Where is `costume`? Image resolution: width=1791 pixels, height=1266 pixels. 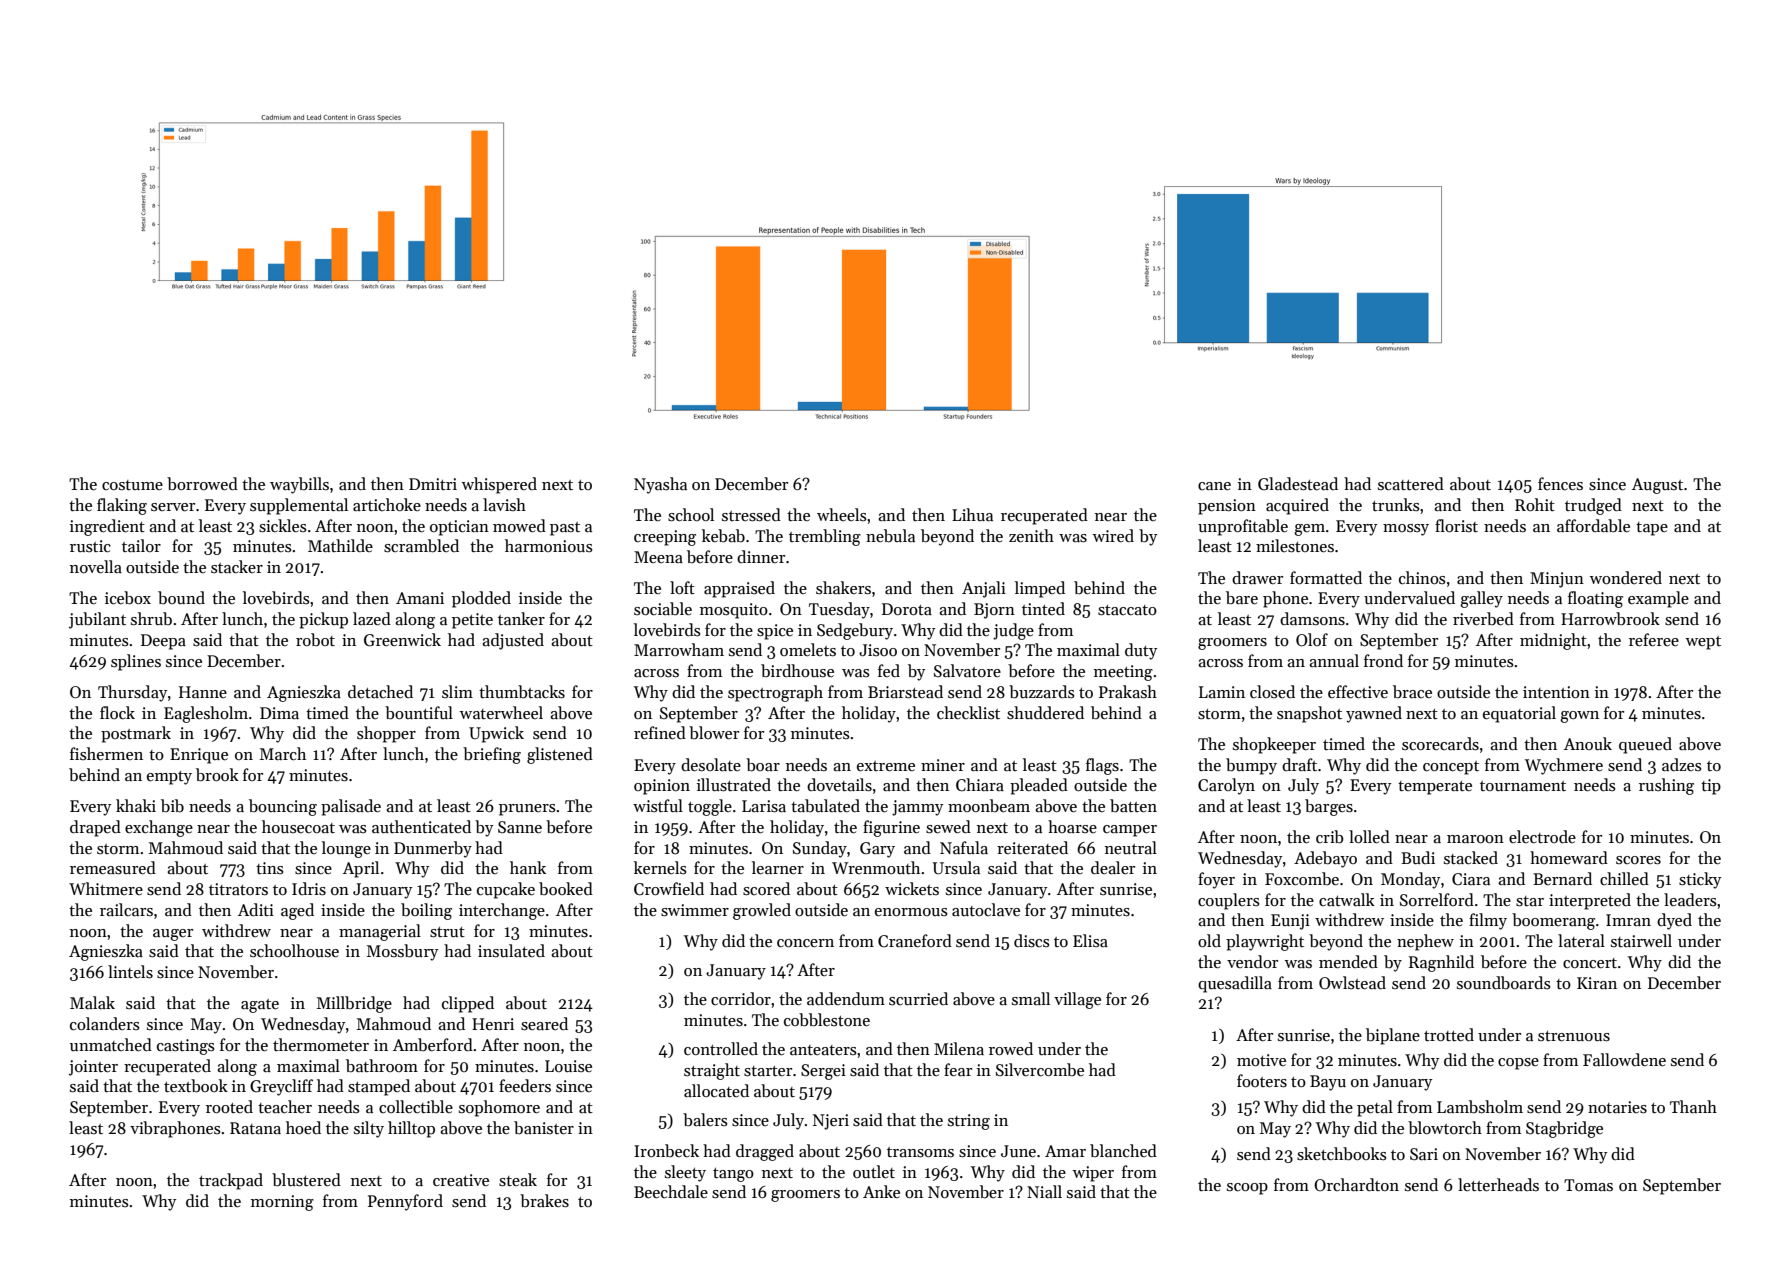
costume is located at coordinates (132, 485).
